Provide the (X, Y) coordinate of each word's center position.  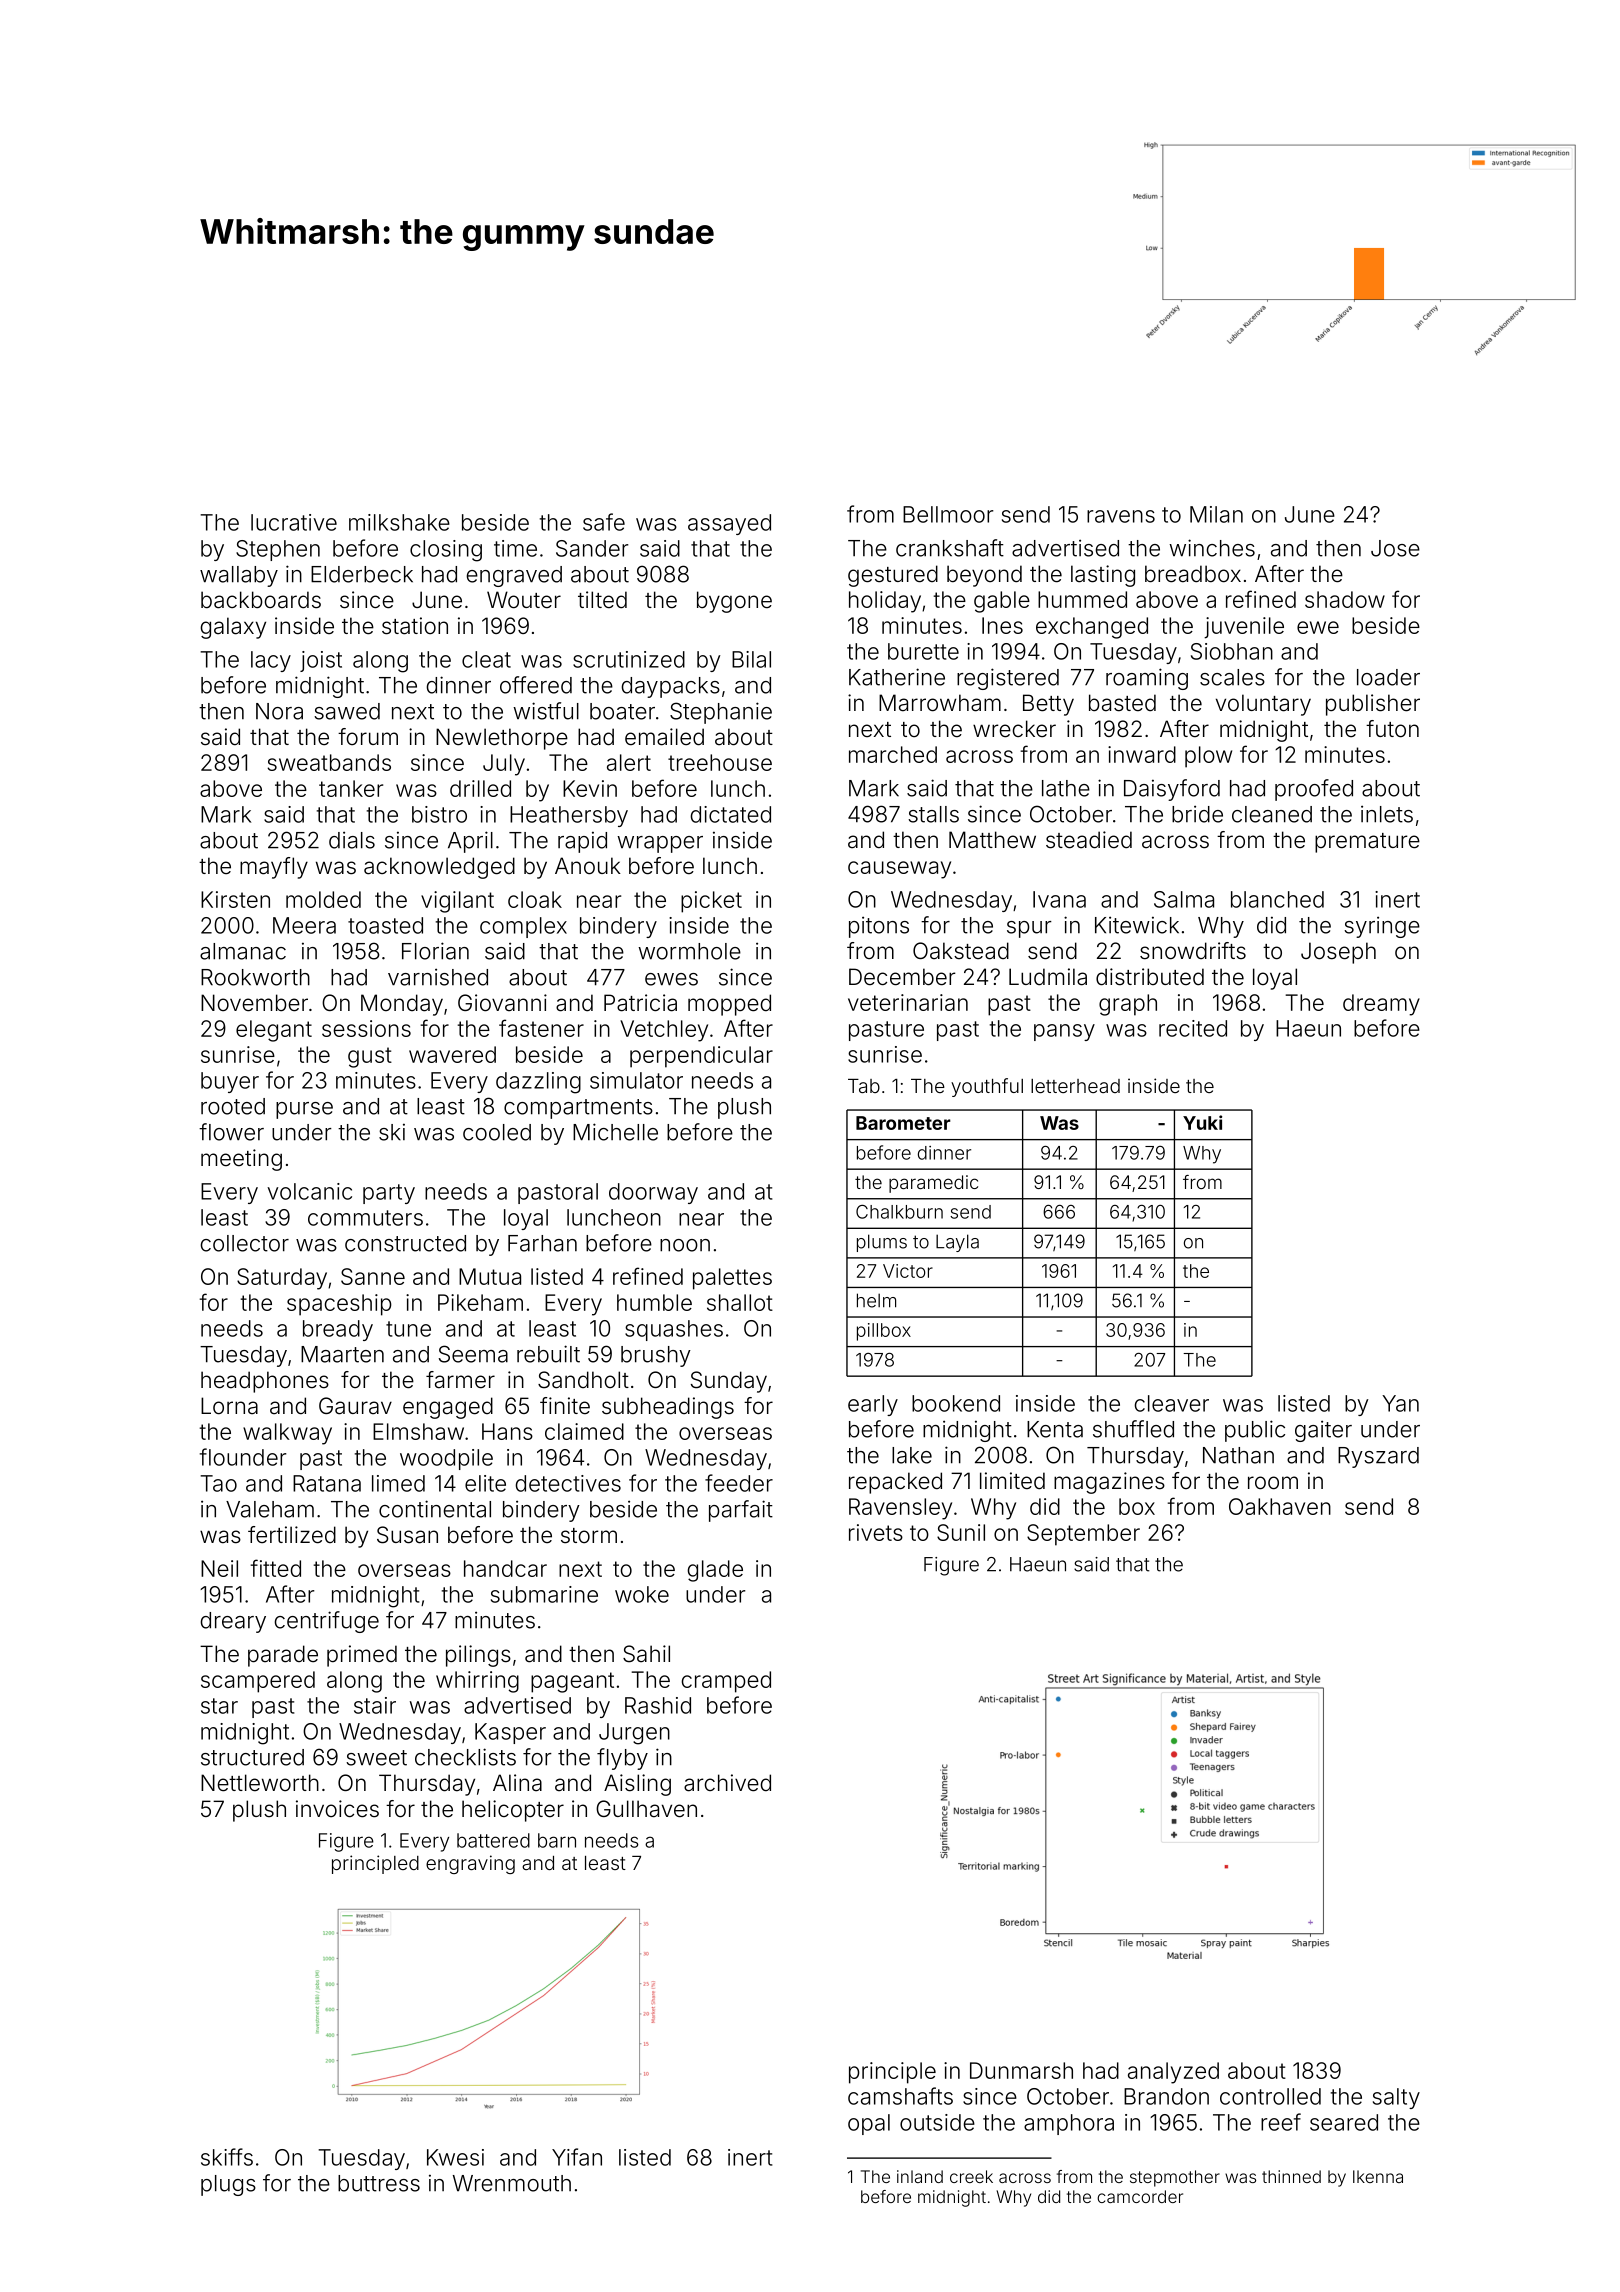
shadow (1345, 599)
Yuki (1202, 1122)
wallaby (239, 576)
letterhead (1075, 1086)
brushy (656, 1356)
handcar (505, 1568)
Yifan (577, 2157)
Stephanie (721, 713)
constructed (405, 1243)
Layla (957, 1243)
